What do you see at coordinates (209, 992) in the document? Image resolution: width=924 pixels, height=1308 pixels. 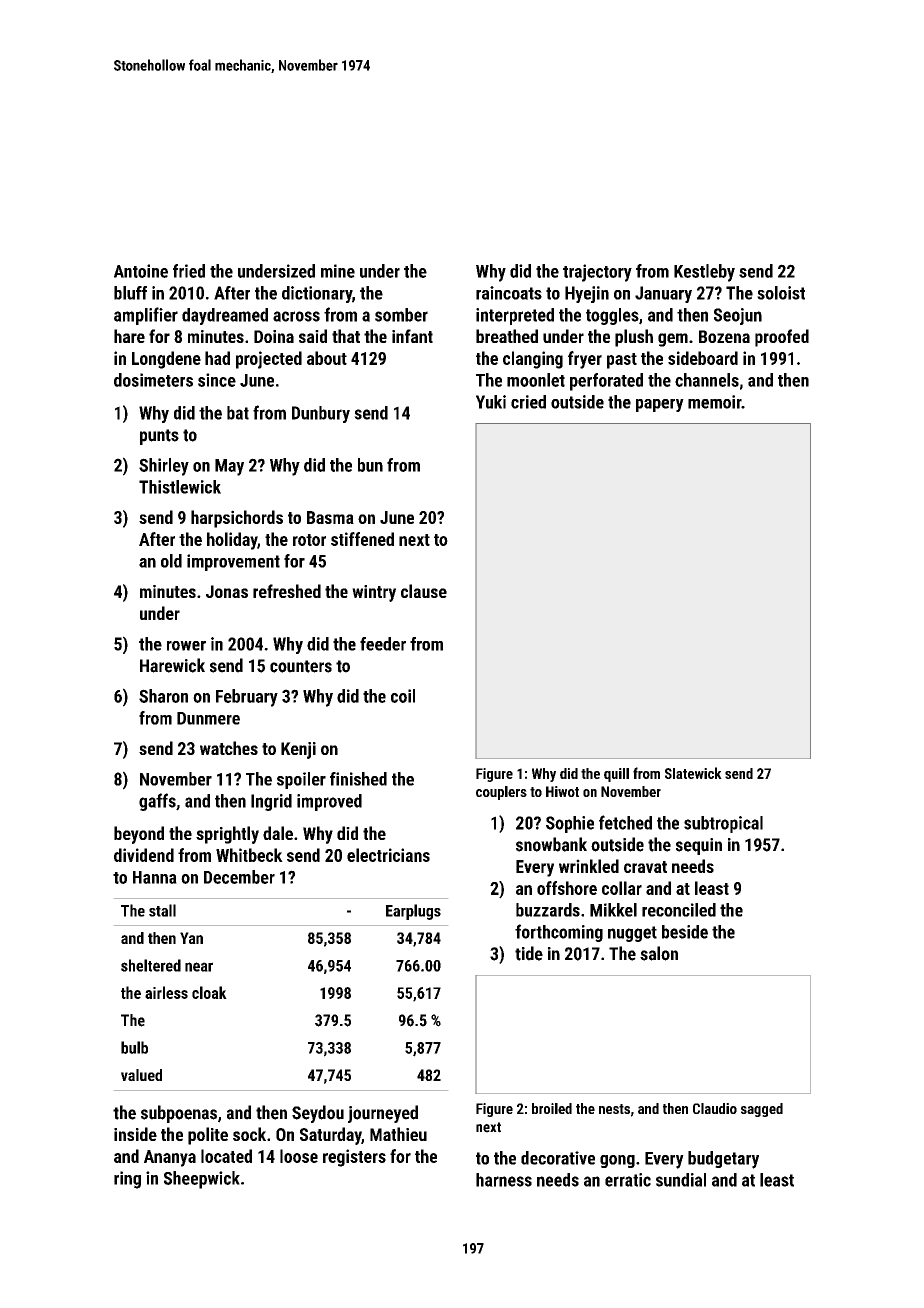 I see `cloak` at bounding box center [209, 992].
